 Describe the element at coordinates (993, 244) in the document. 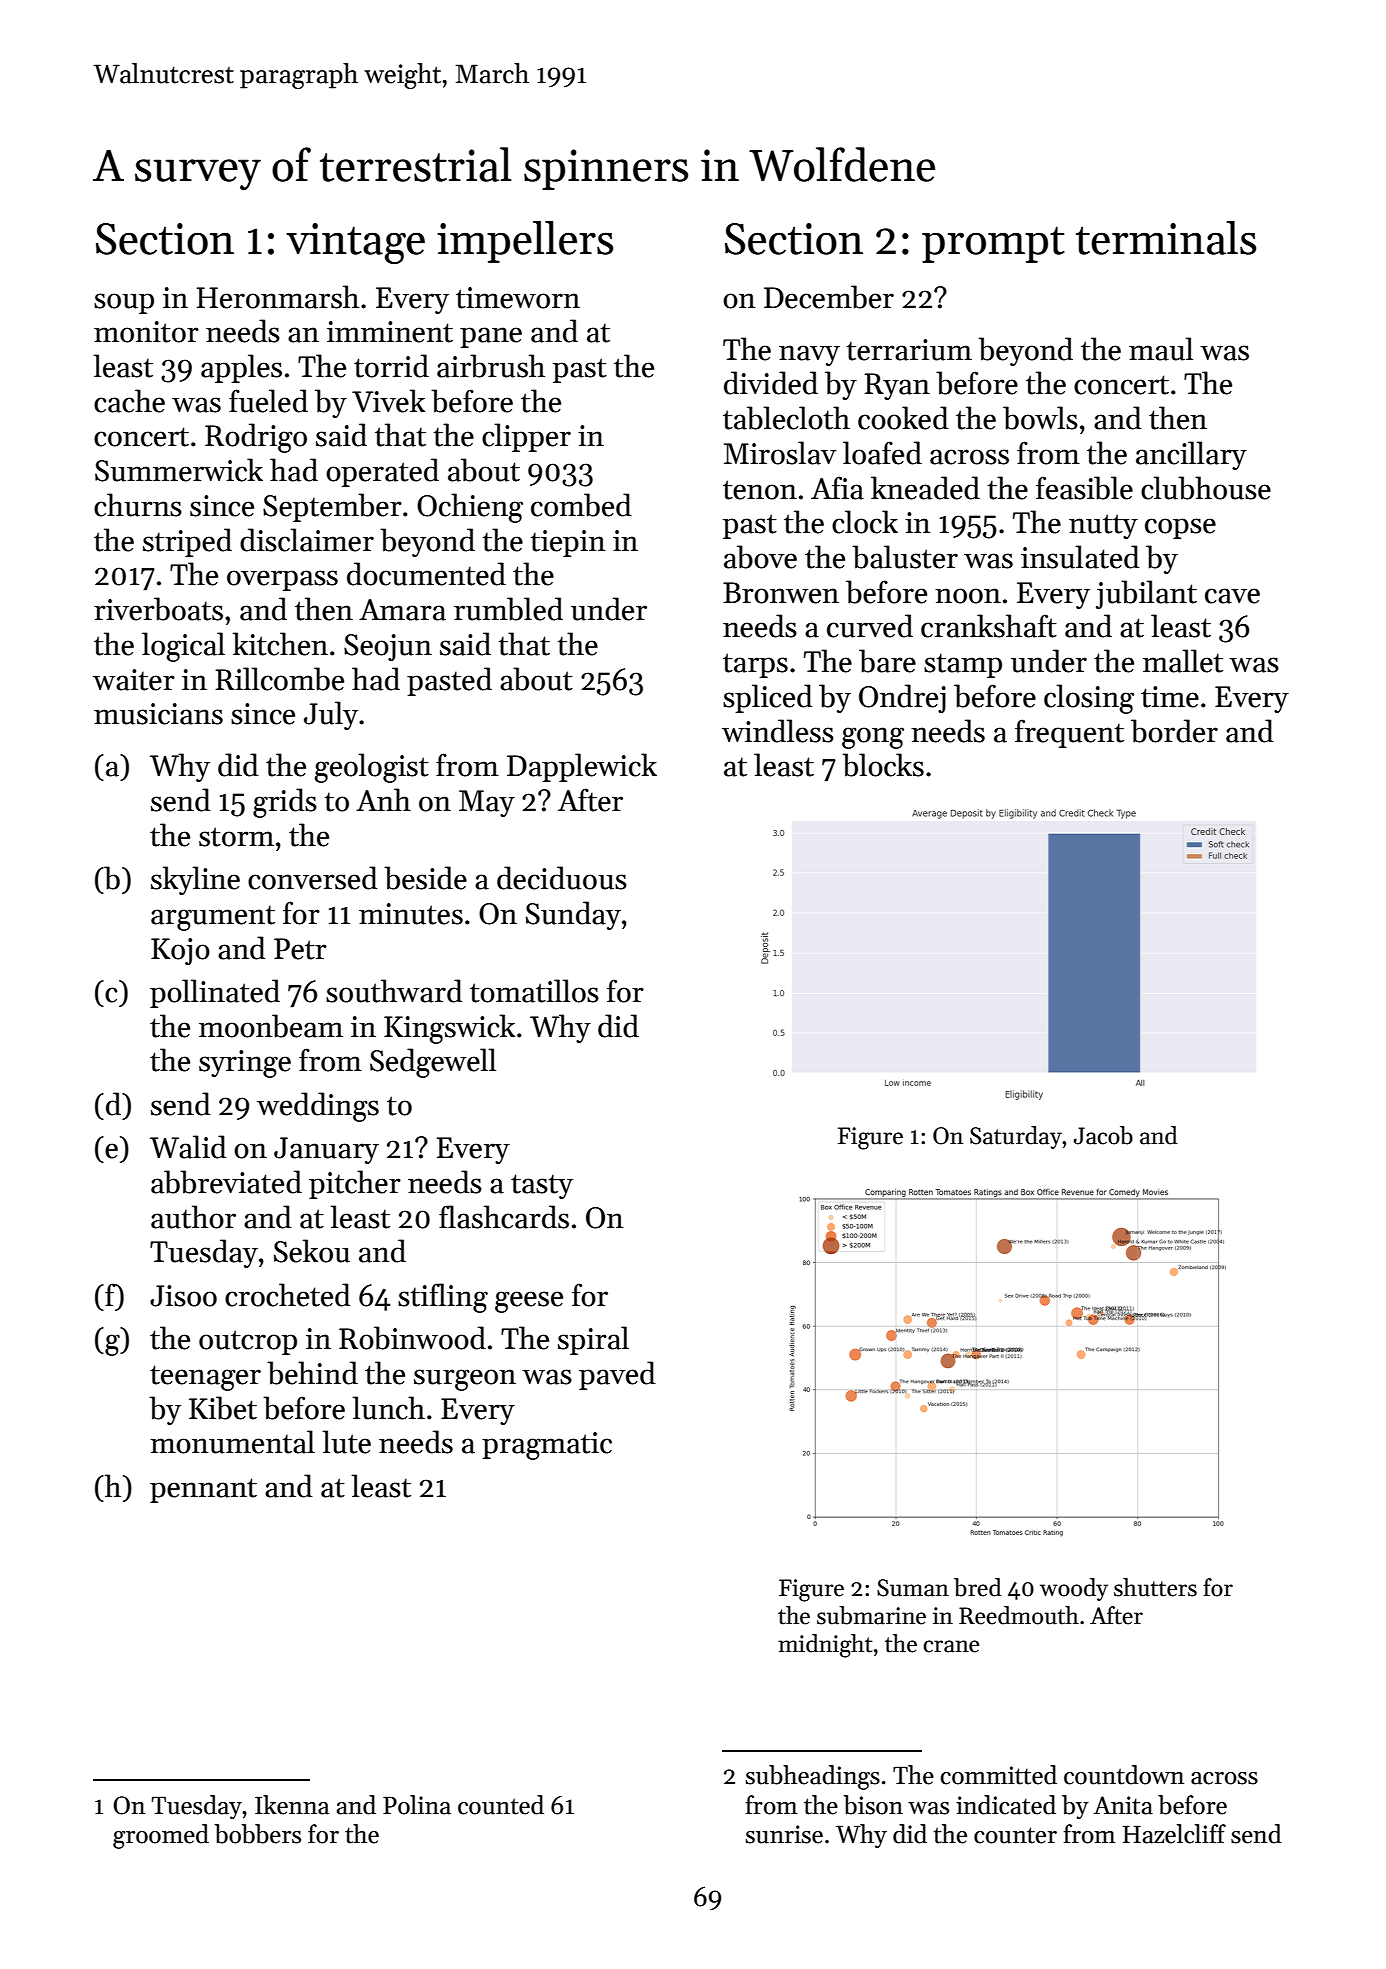

I see `prompt` at that location.
